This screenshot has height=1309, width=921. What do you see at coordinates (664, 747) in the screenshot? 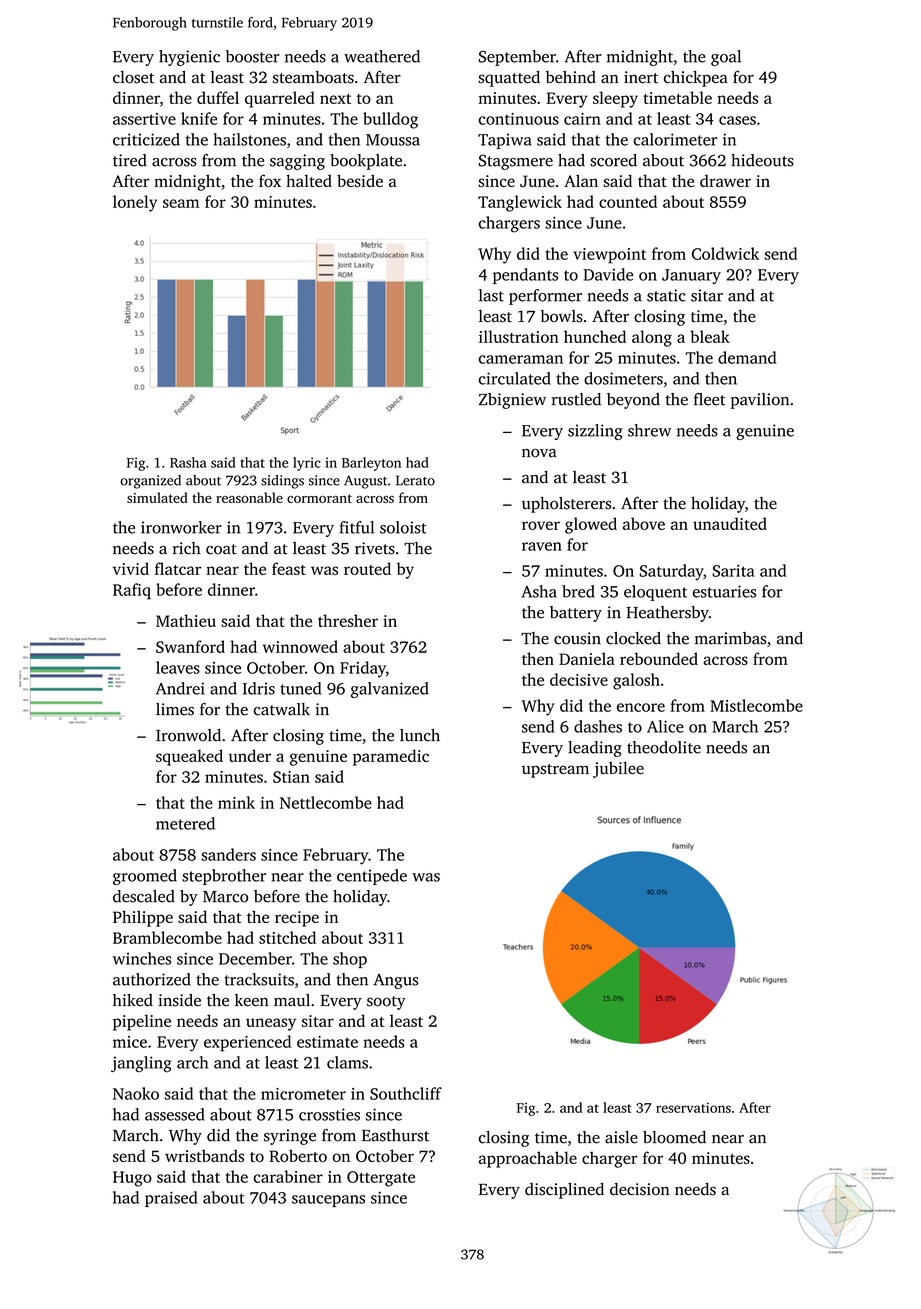
I see `theodolite` at bounding box center [664, 747].
